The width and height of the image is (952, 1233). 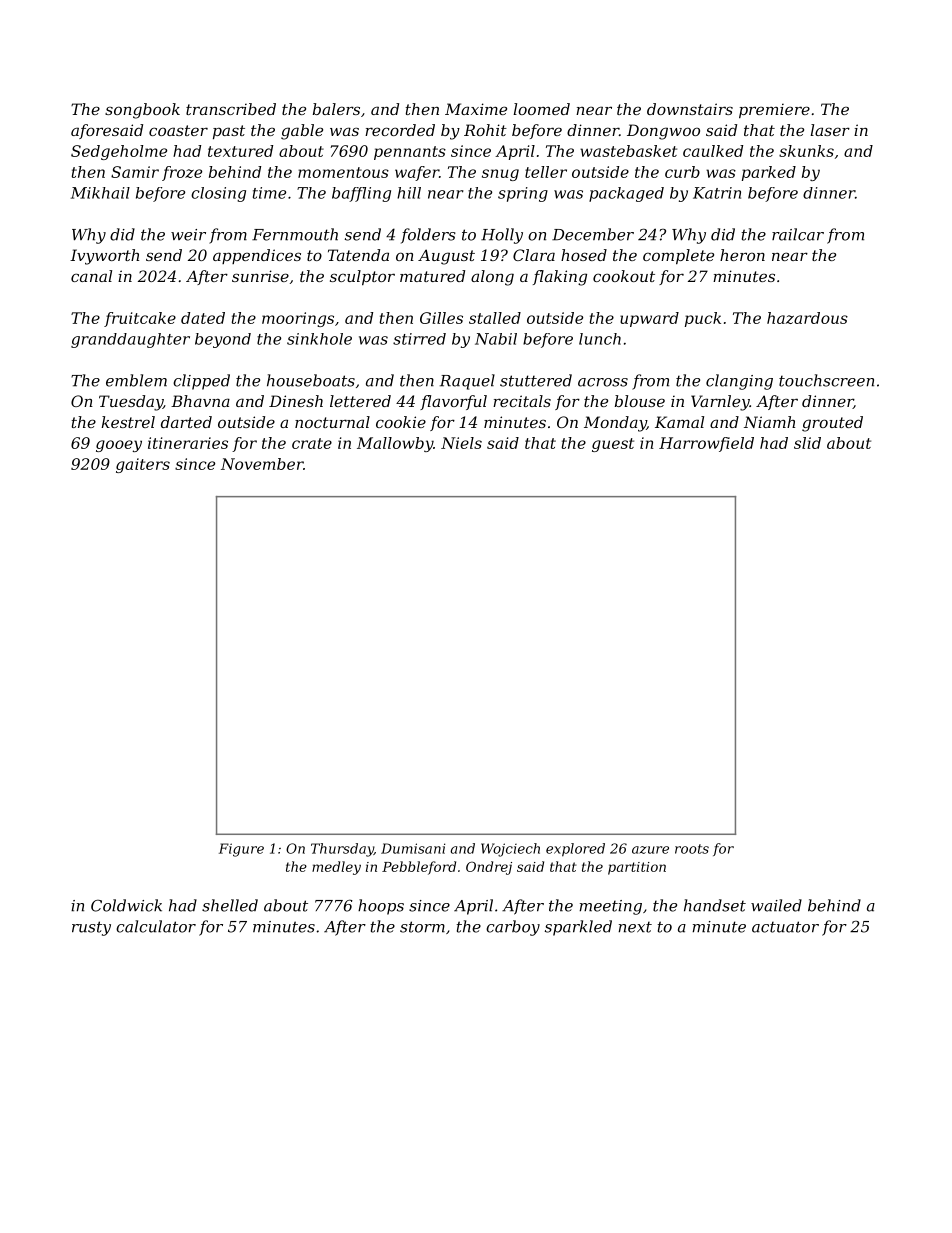 What do you see at coordinates (785, 927) in the image?
I see `actuator` at bounding box center [785, 927].
